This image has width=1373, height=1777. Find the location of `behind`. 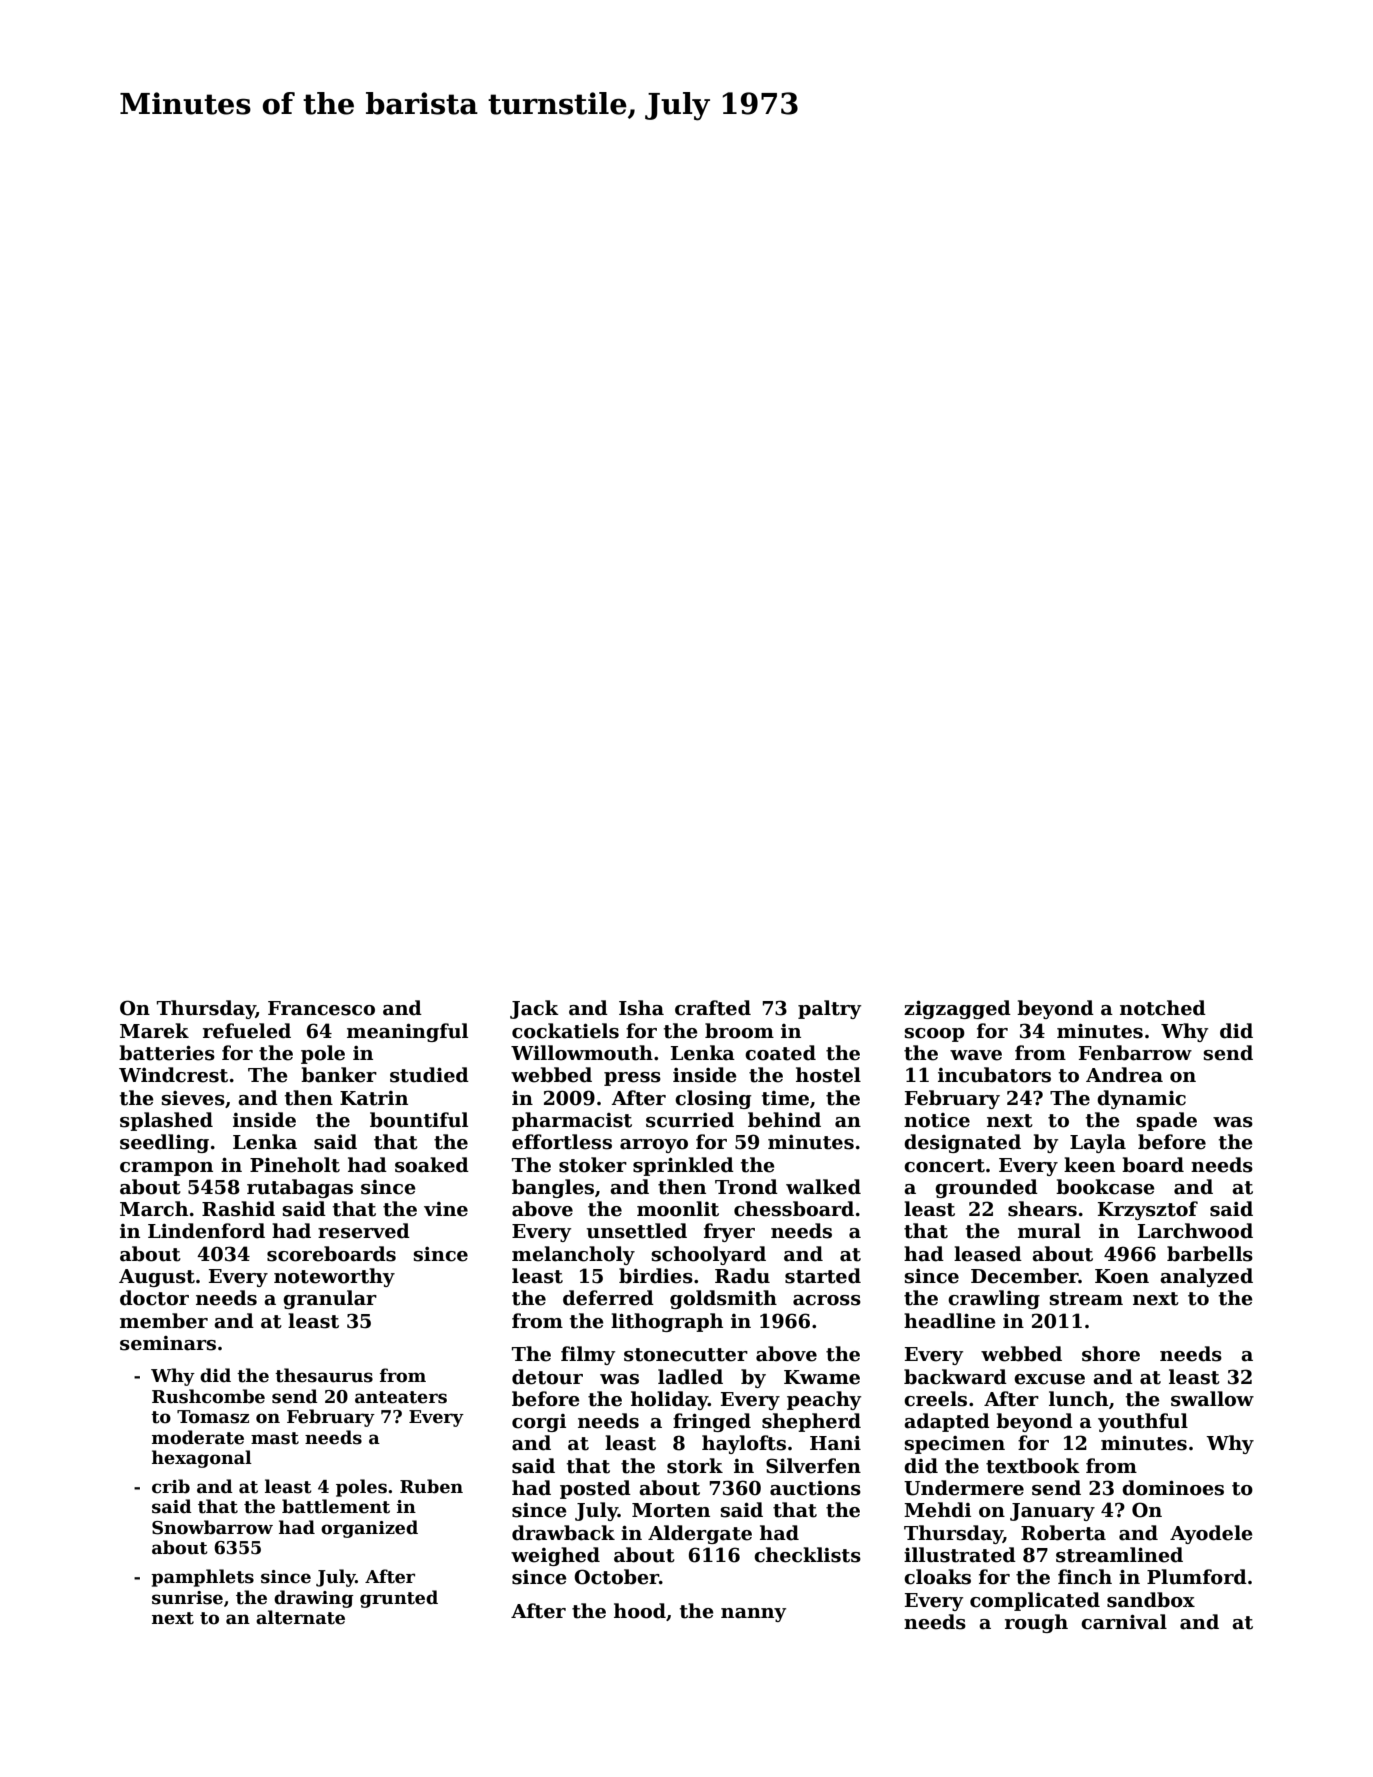

behind is located at coordinates (784, 1120).
